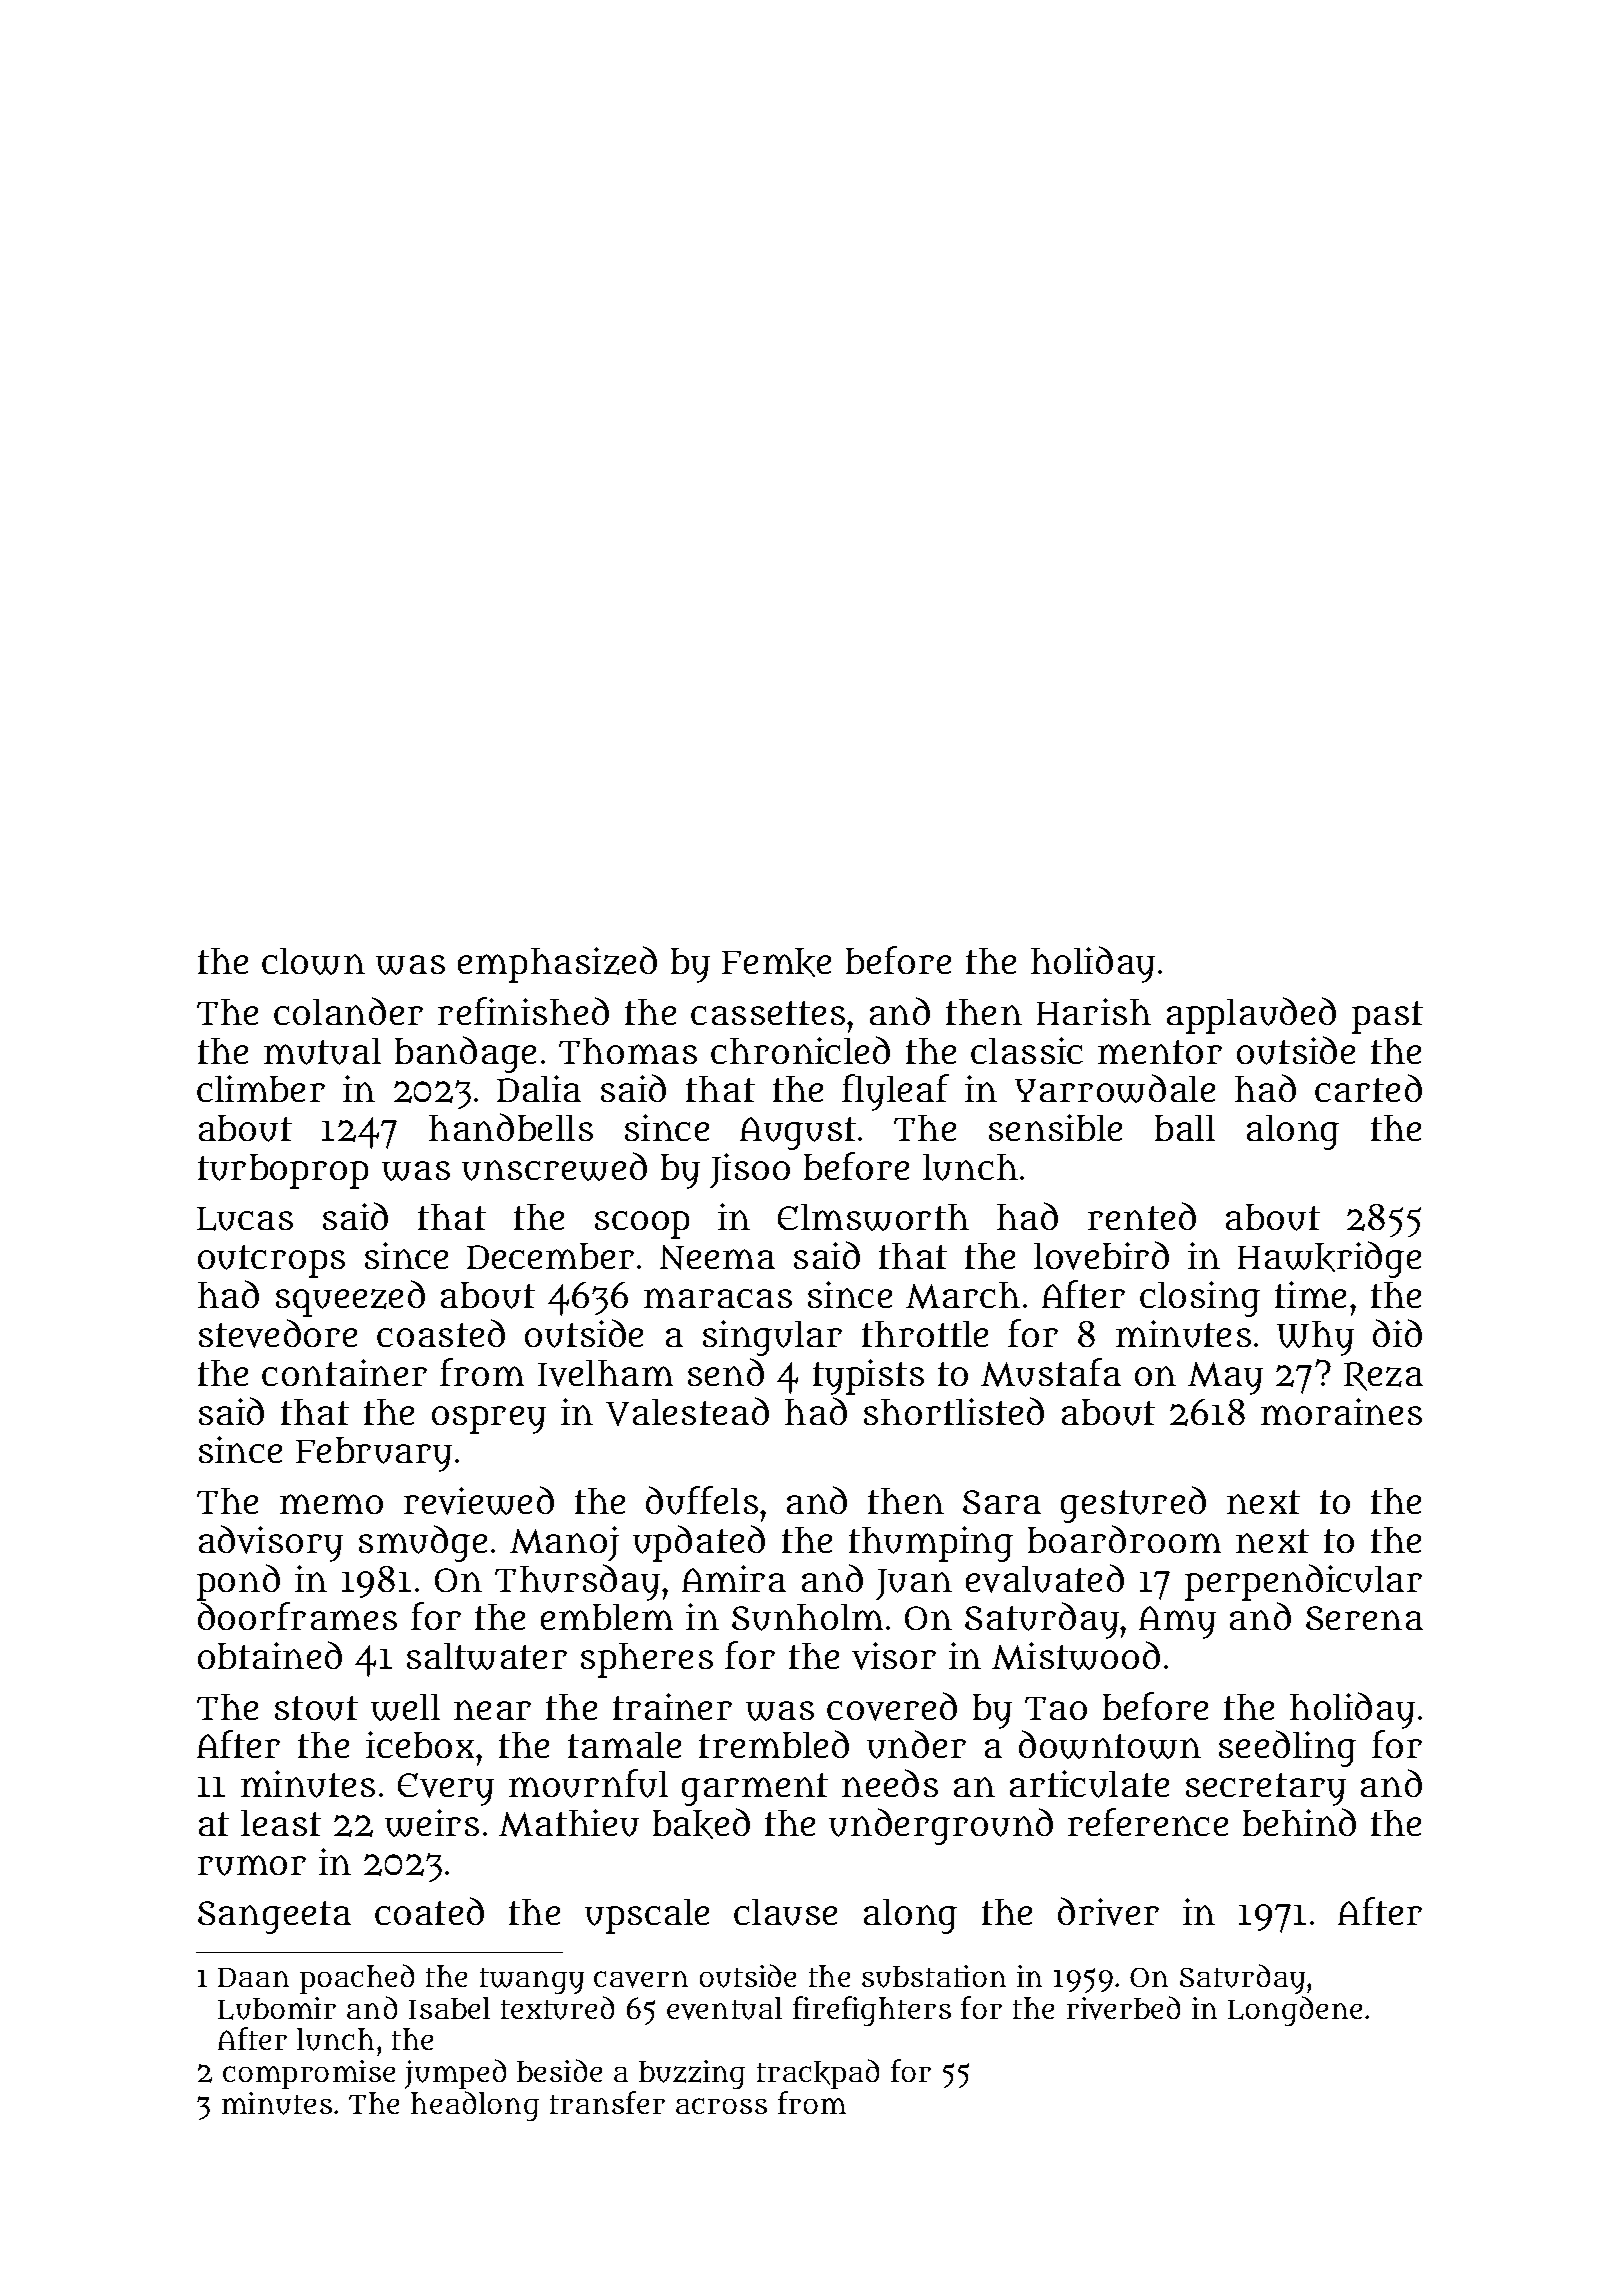 The width and height of the image is (1620, 2292). What do you see at coordinates (557, 964) in the image?
I see `emphasized` at bounding box center [557, 964].
